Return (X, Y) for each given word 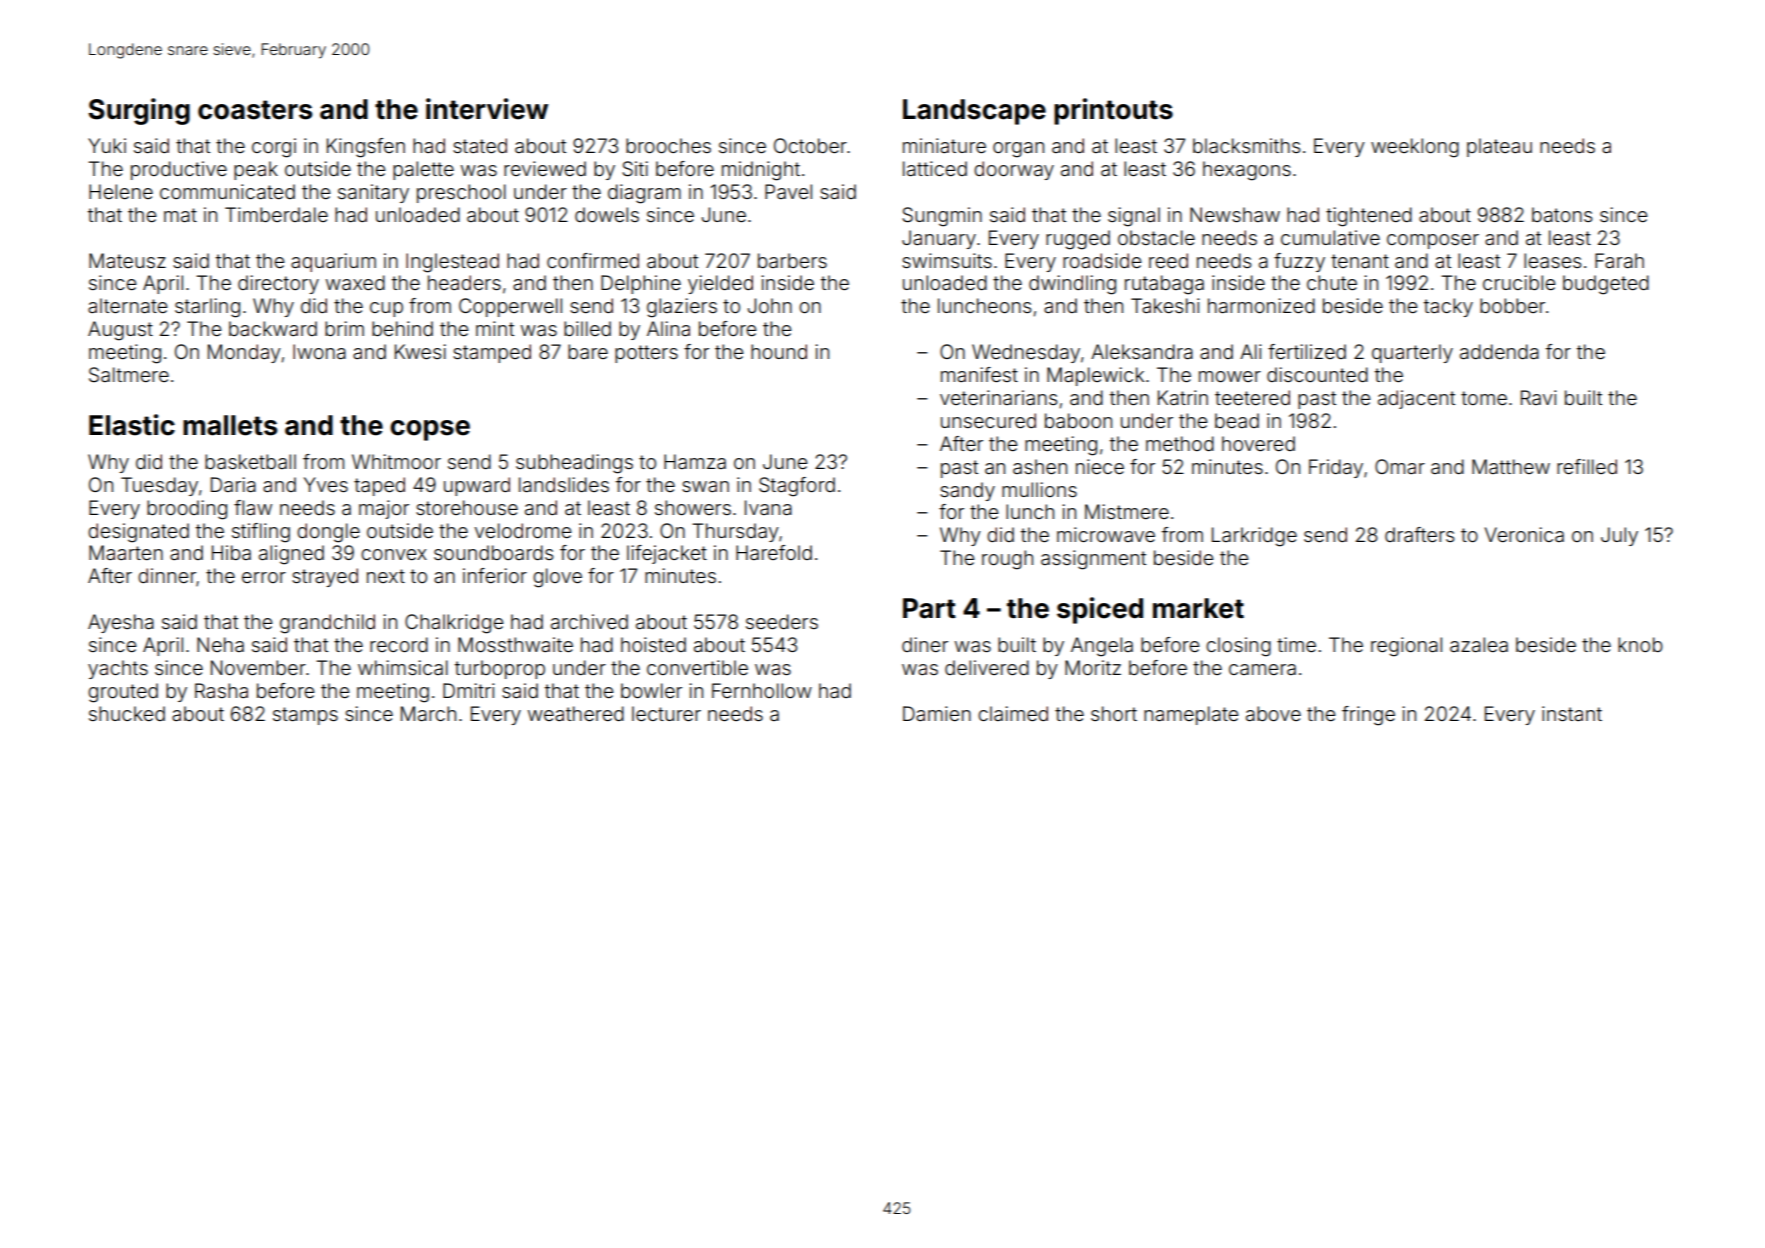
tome (1484, 398)
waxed (355, 282)
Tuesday (159, 486)
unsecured (988, 420)
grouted (123, 693)
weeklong (1415, 148)
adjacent (1416, 399)
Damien (937, 713)
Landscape (974, 112)
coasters (255, 110)
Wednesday (1026, 353)
